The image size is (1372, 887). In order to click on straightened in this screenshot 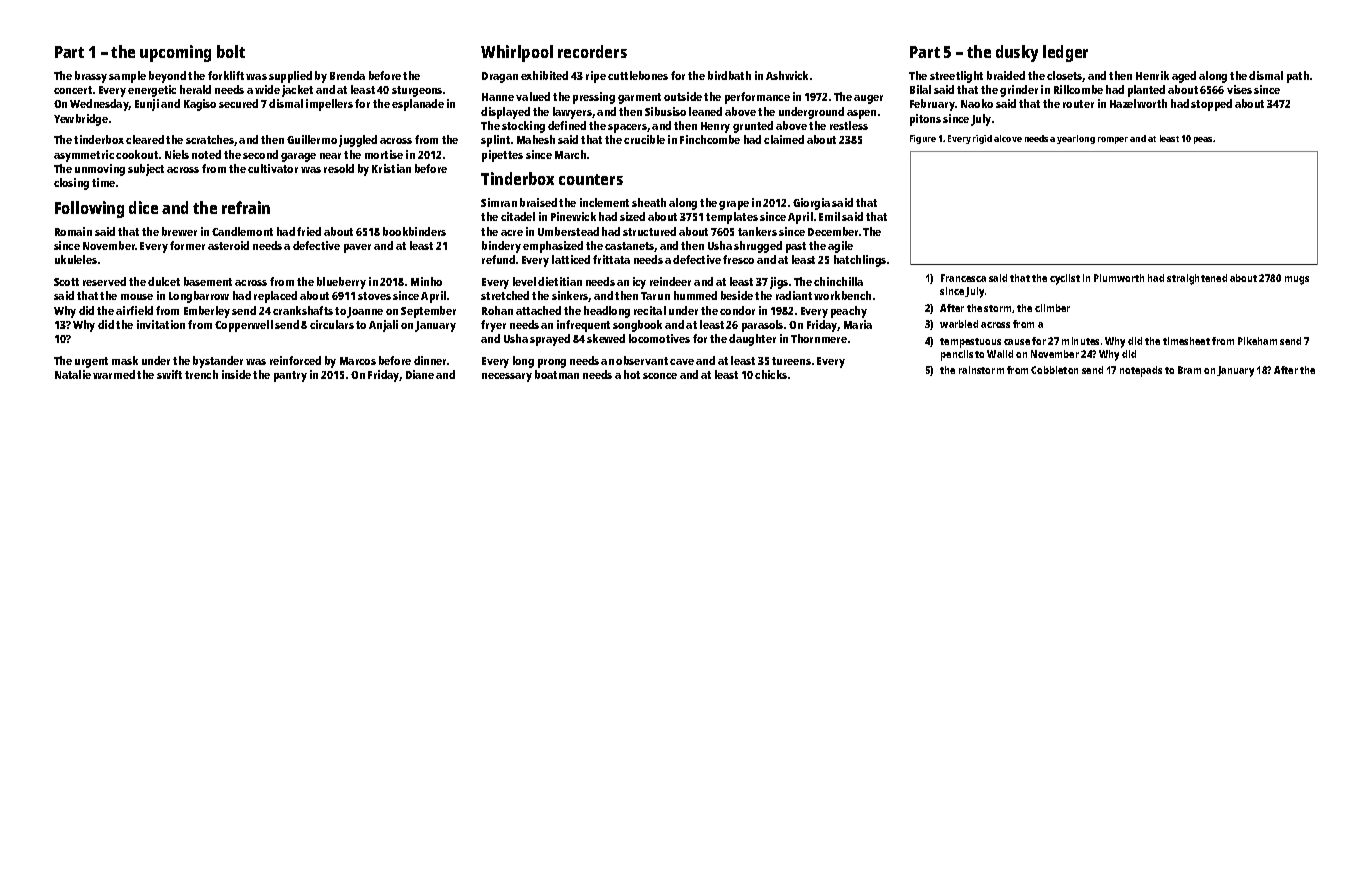, I will do `click(1197, 279)`.
